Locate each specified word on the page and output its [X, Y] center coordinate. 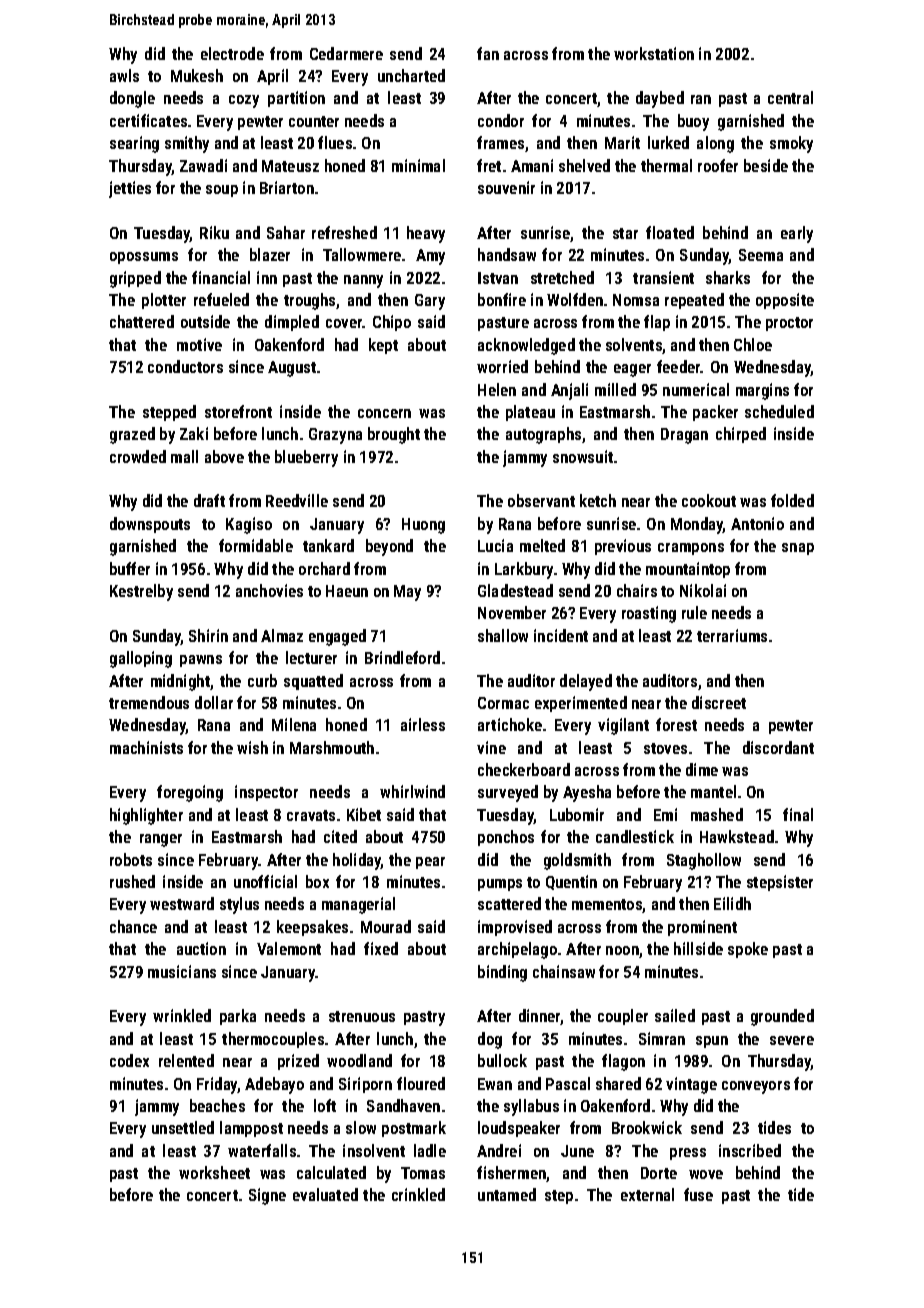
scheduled [779, 411]
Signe [267, 1196]
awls [124, 75]
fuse [698, 1194]
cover [344, 323]
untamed [507, 1194]
